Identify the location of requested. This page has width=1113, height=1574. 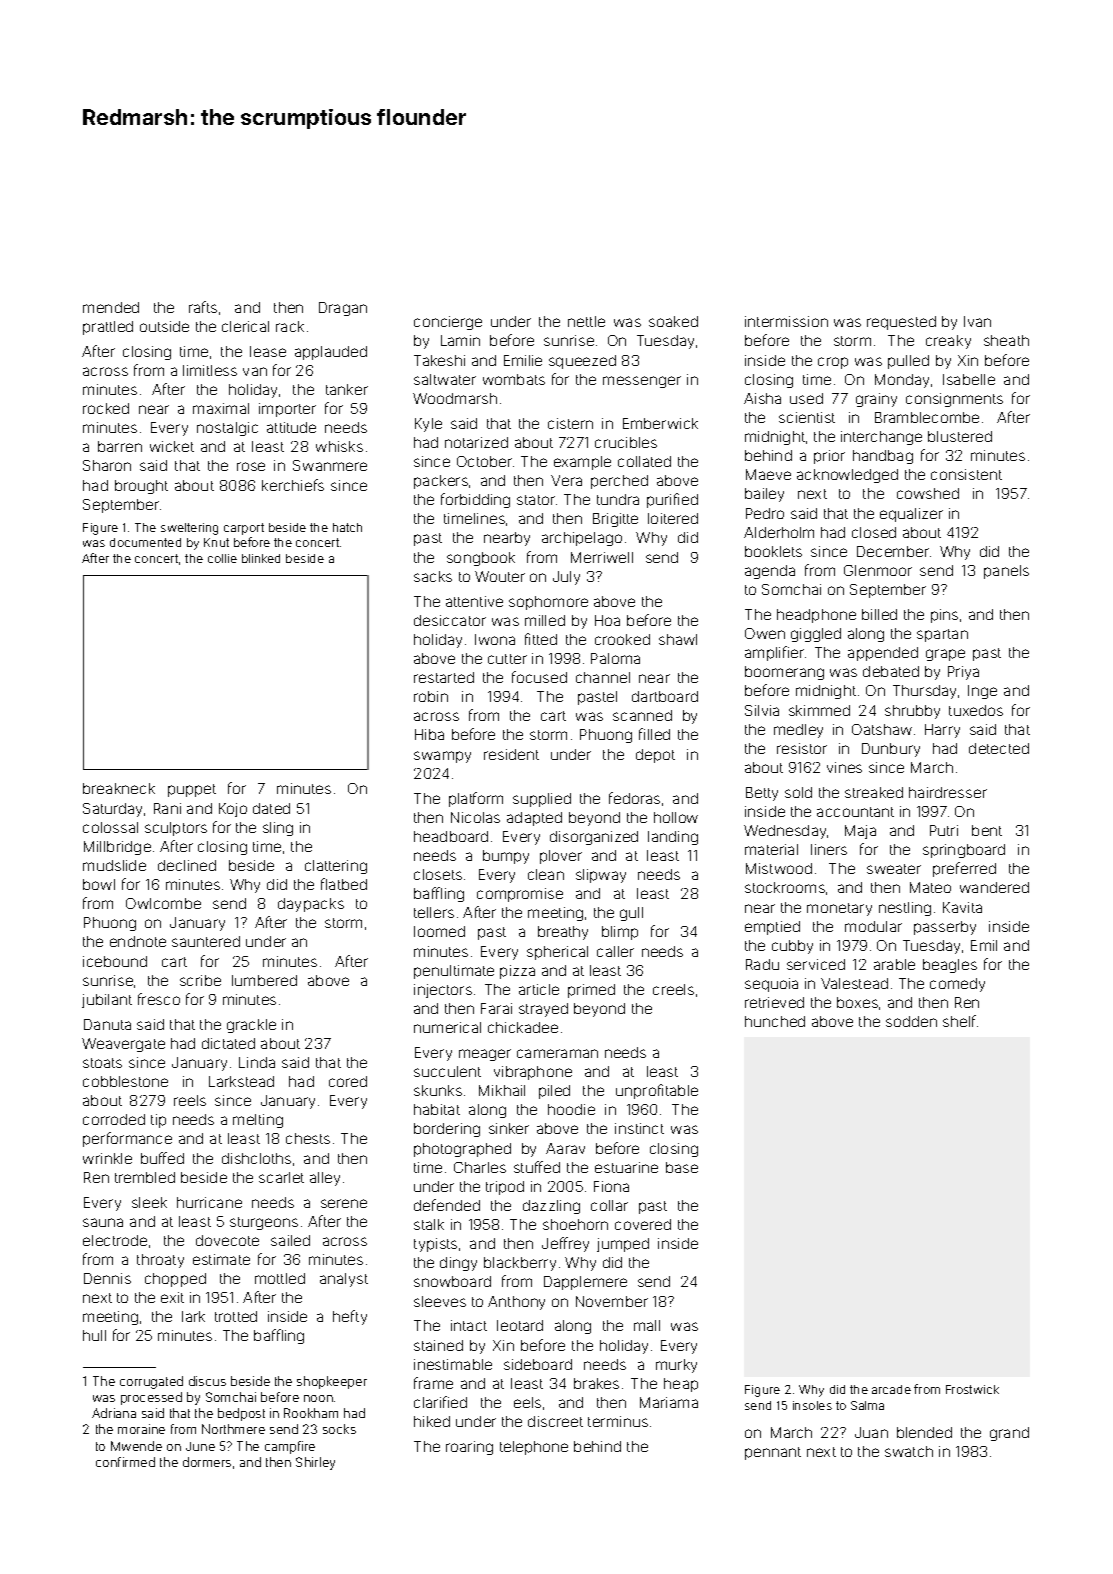
(901, 323).
